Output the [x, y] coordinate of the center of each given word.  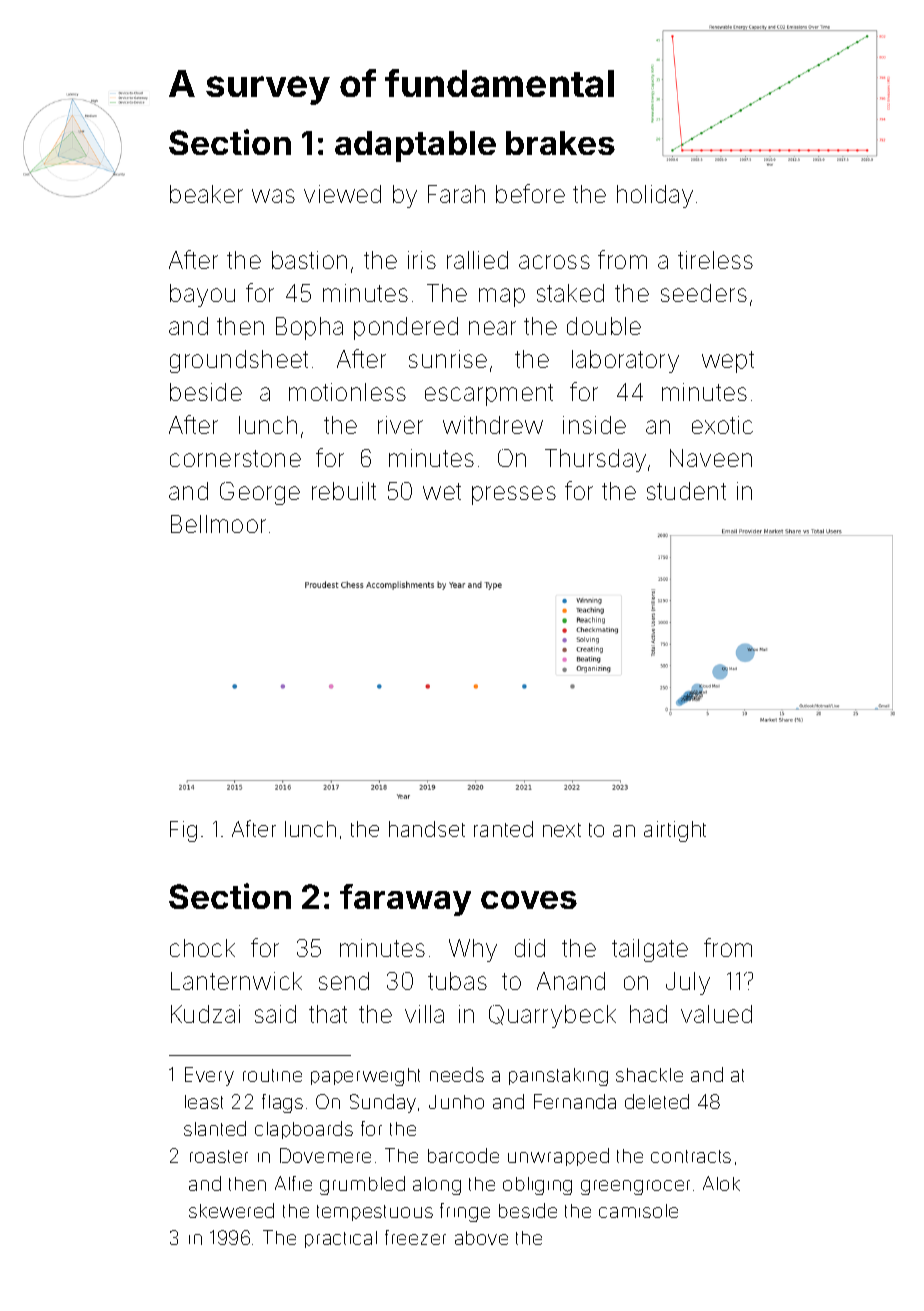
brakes [560, 143]
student [686, 491]
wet [442, 491]
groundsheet [239, 361]
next [562, 830]
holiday [655, 196]
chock [202, 948]
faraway [405, 900]
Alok [721, 1183]
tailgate [650, 950]
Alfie [293, 1183]
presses [514, 495]
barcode [463, 1155]
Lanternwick [236, 981]
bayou [202, 295]
